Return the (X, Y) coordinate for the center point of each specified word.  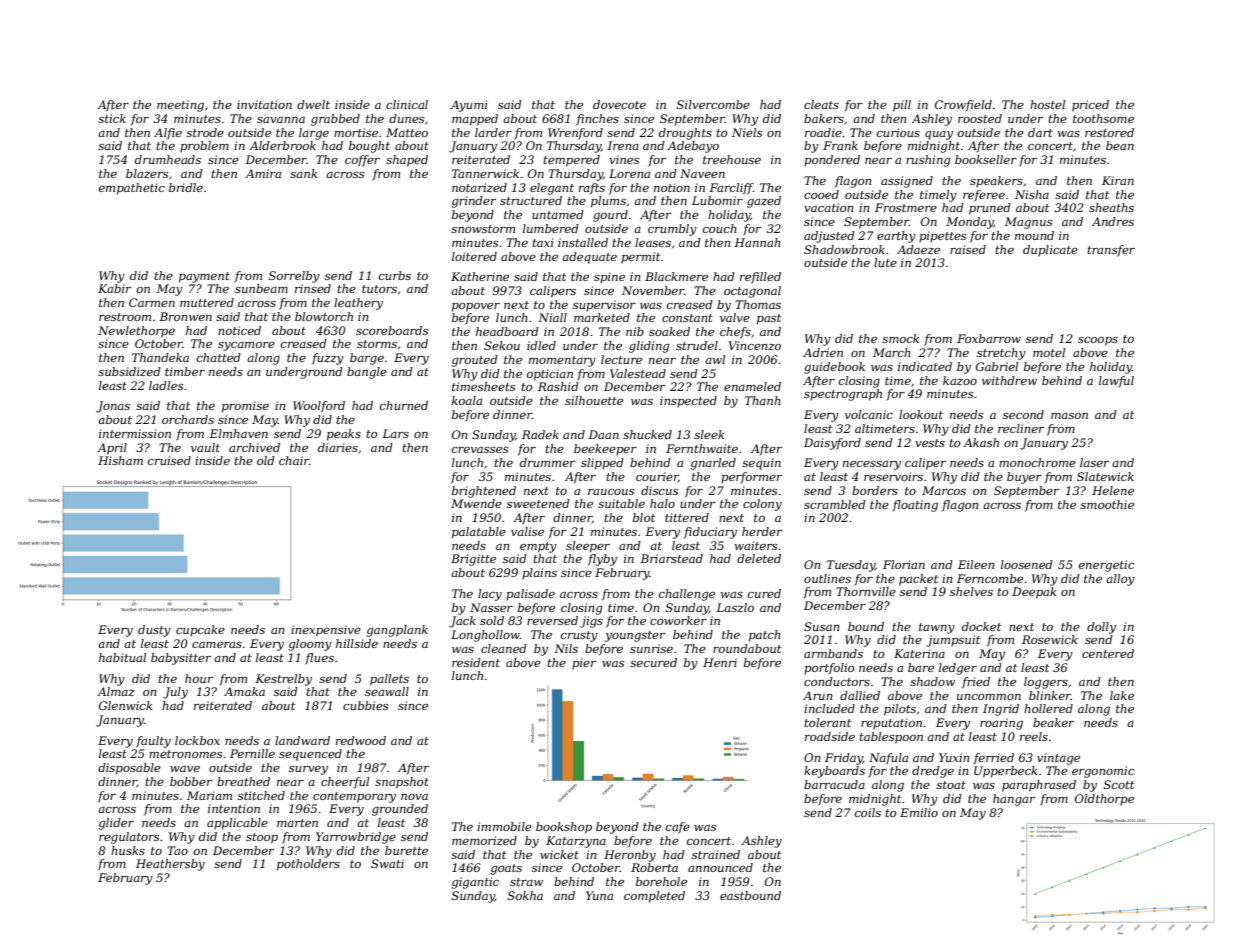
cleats (821, 104)
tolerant (827, 722)
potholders (308, 865)
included (829, 708)
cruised (169, 460)
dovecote (619, 104)
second (1023, 414)
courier (657, 477)
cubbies (365, 705)
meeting (180, 106)
